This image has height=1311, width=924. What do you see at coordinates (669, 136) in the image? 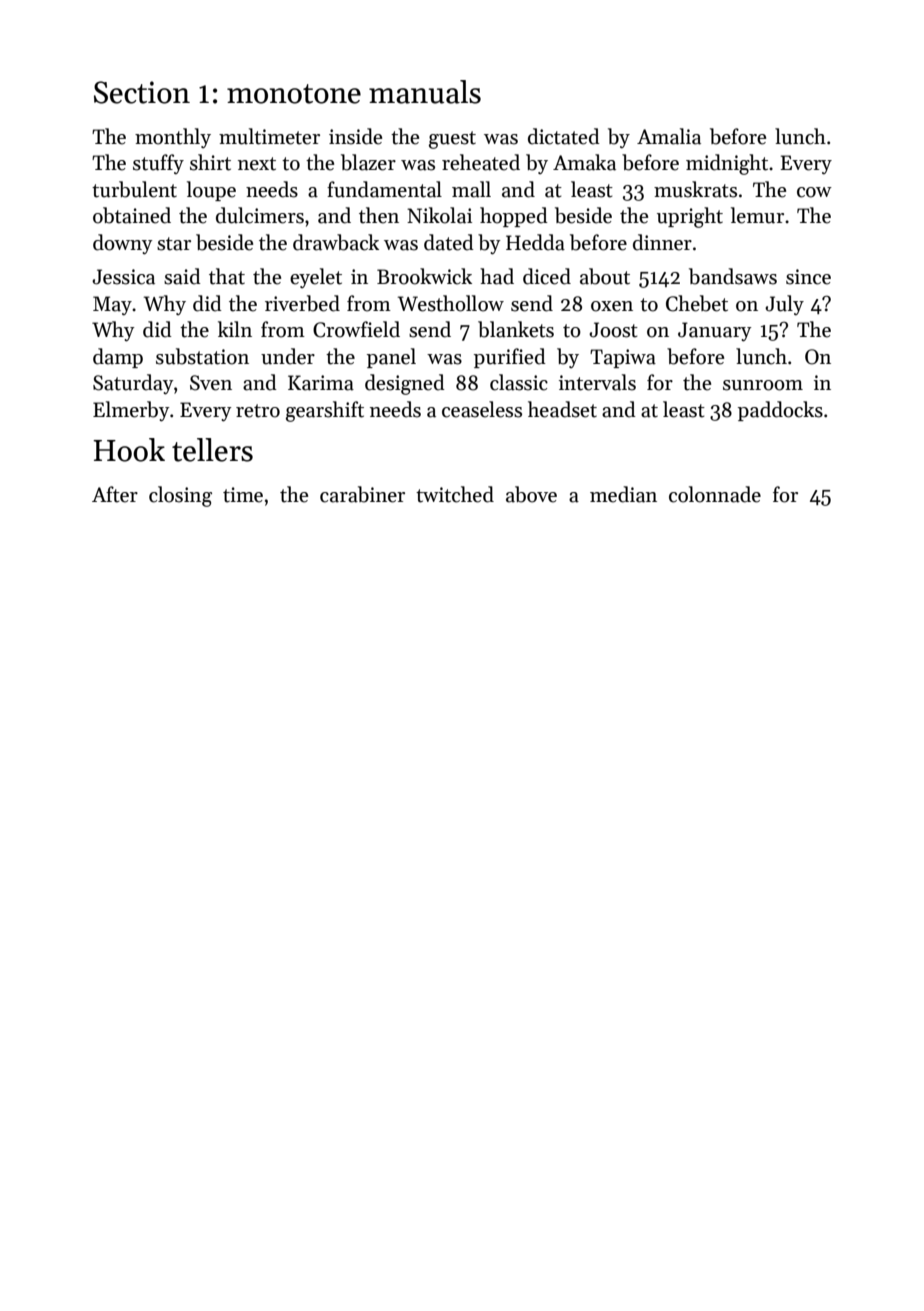
I see `Amalia` at bounding box center [669, 136].
